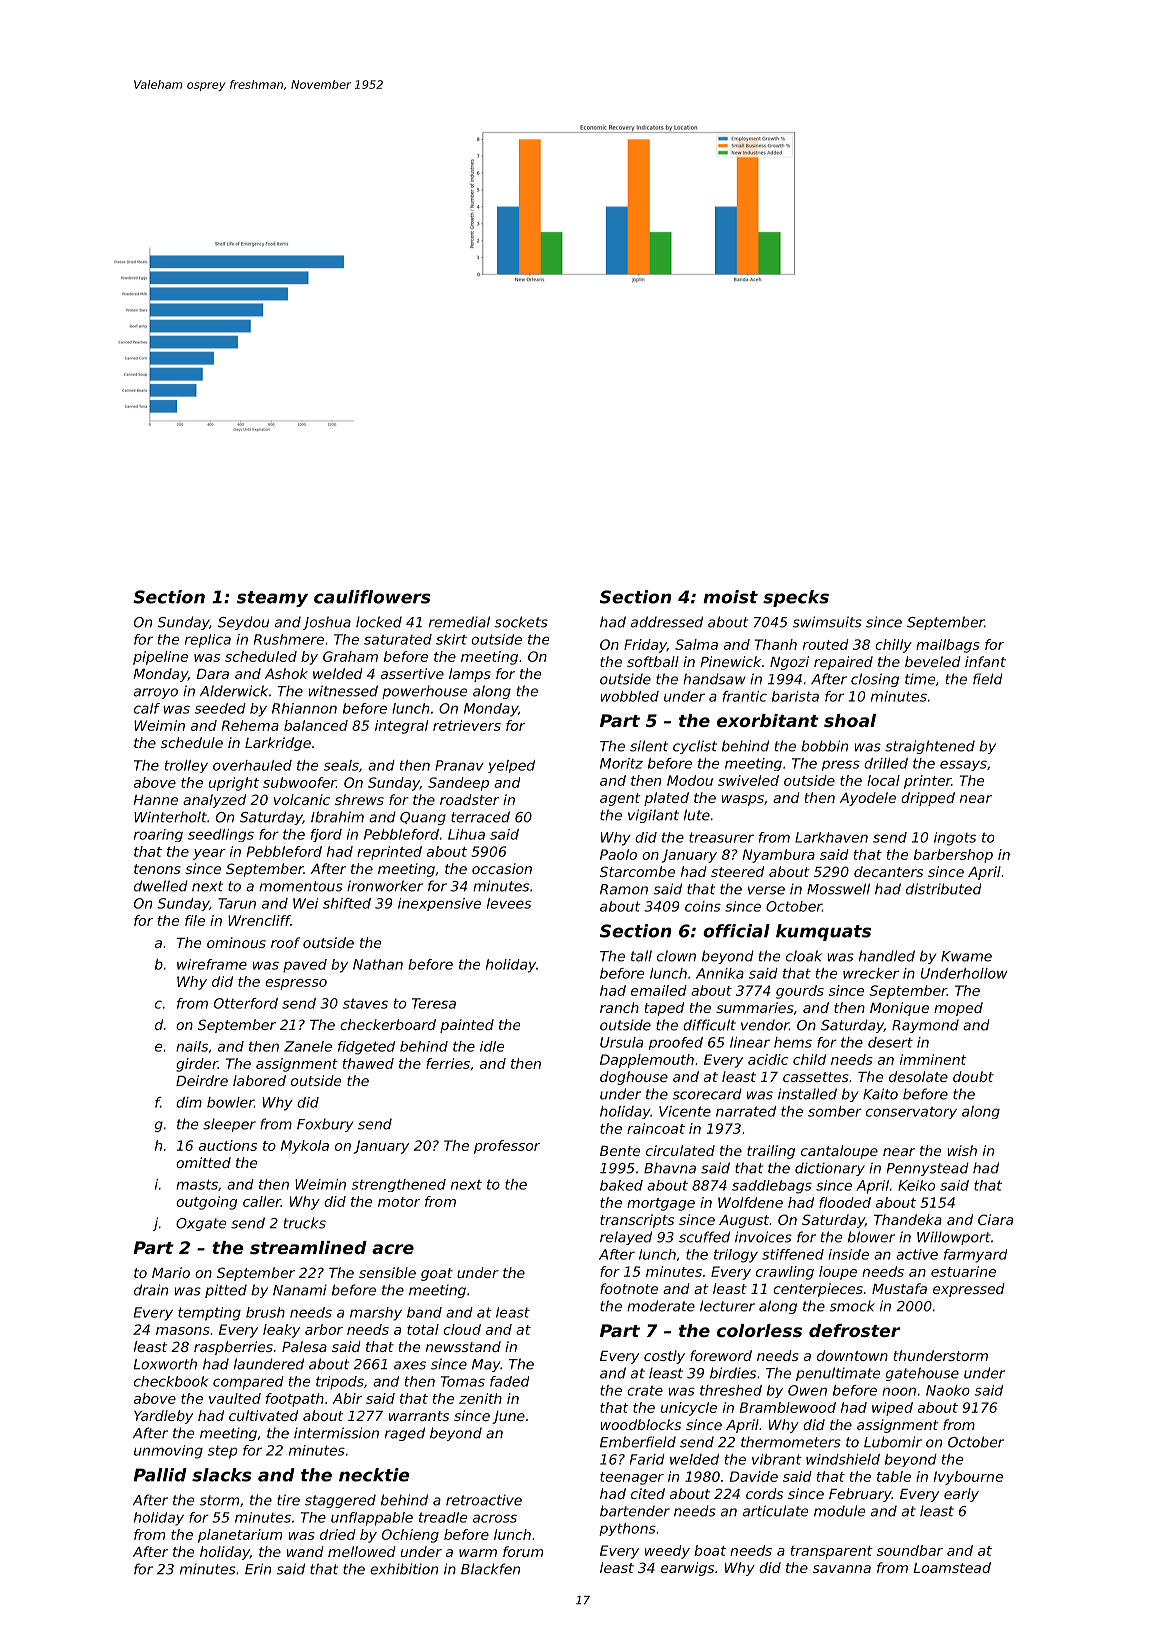 This screenshot has width=1151, height=1628. I want to click on dictionary, so click(830, 1169).
